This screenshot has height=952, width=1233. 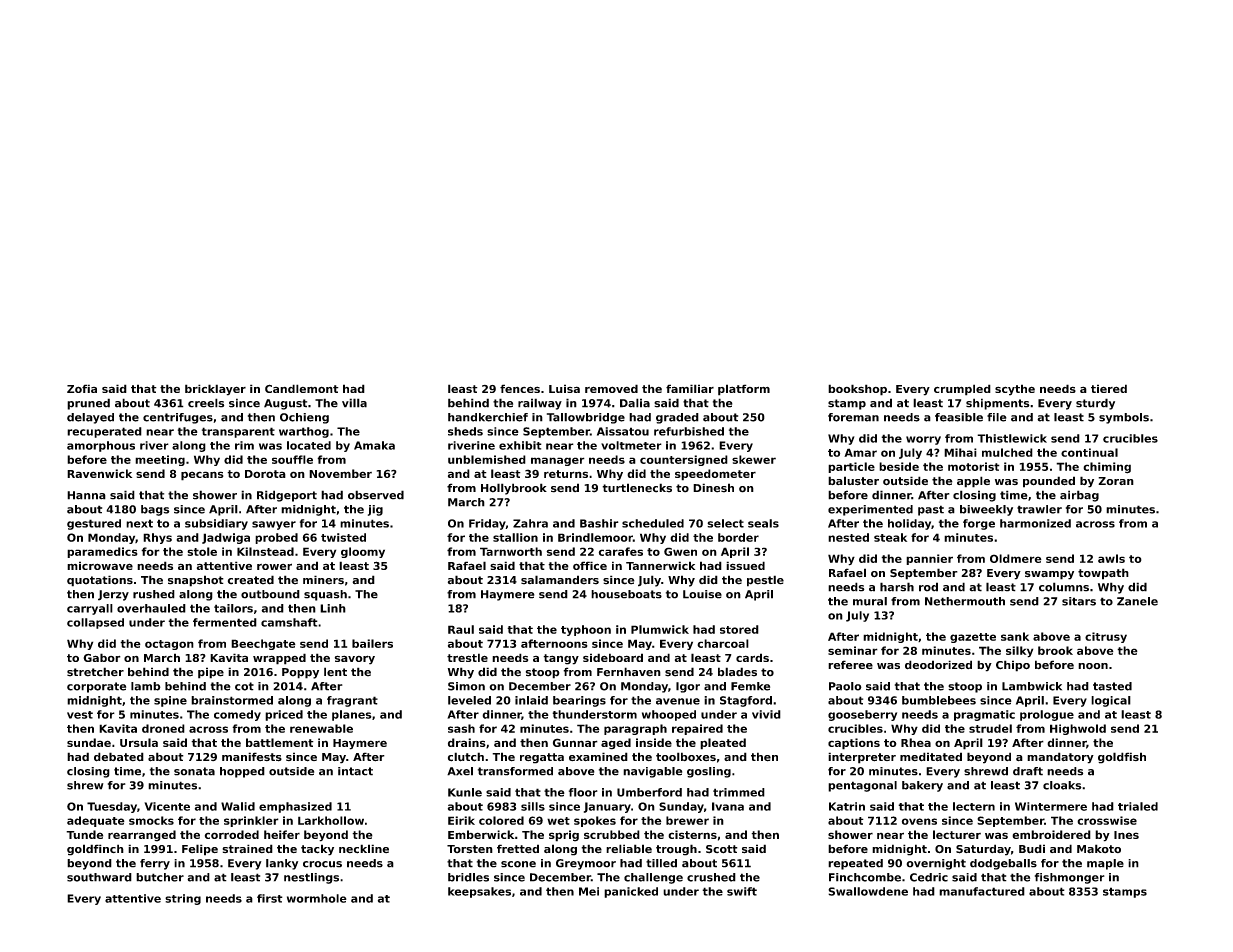 I want to click on southward, so click(x=99, y=877).
